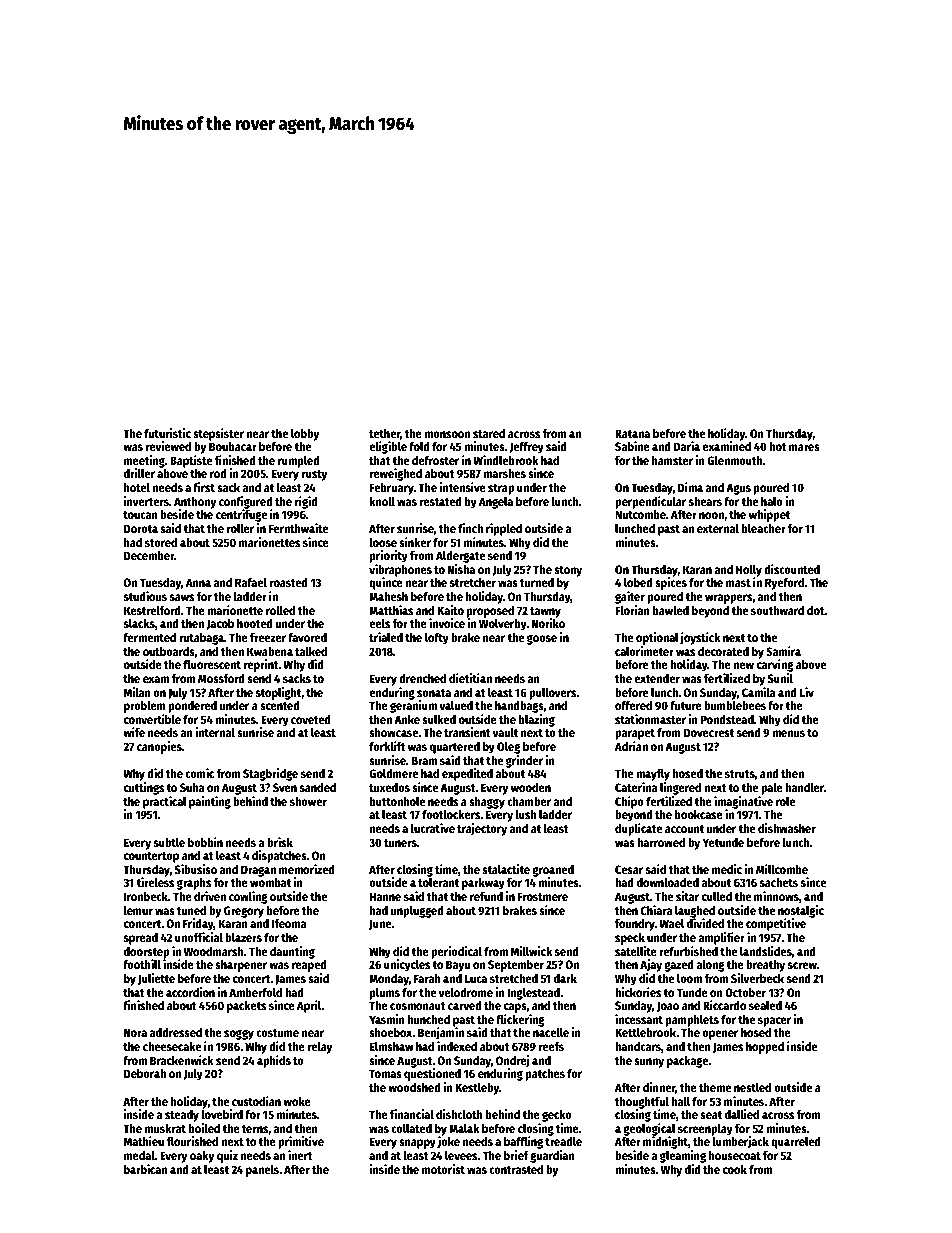 The image size is (952, 1233). I want to click on Oleg, so click(509, 748).
